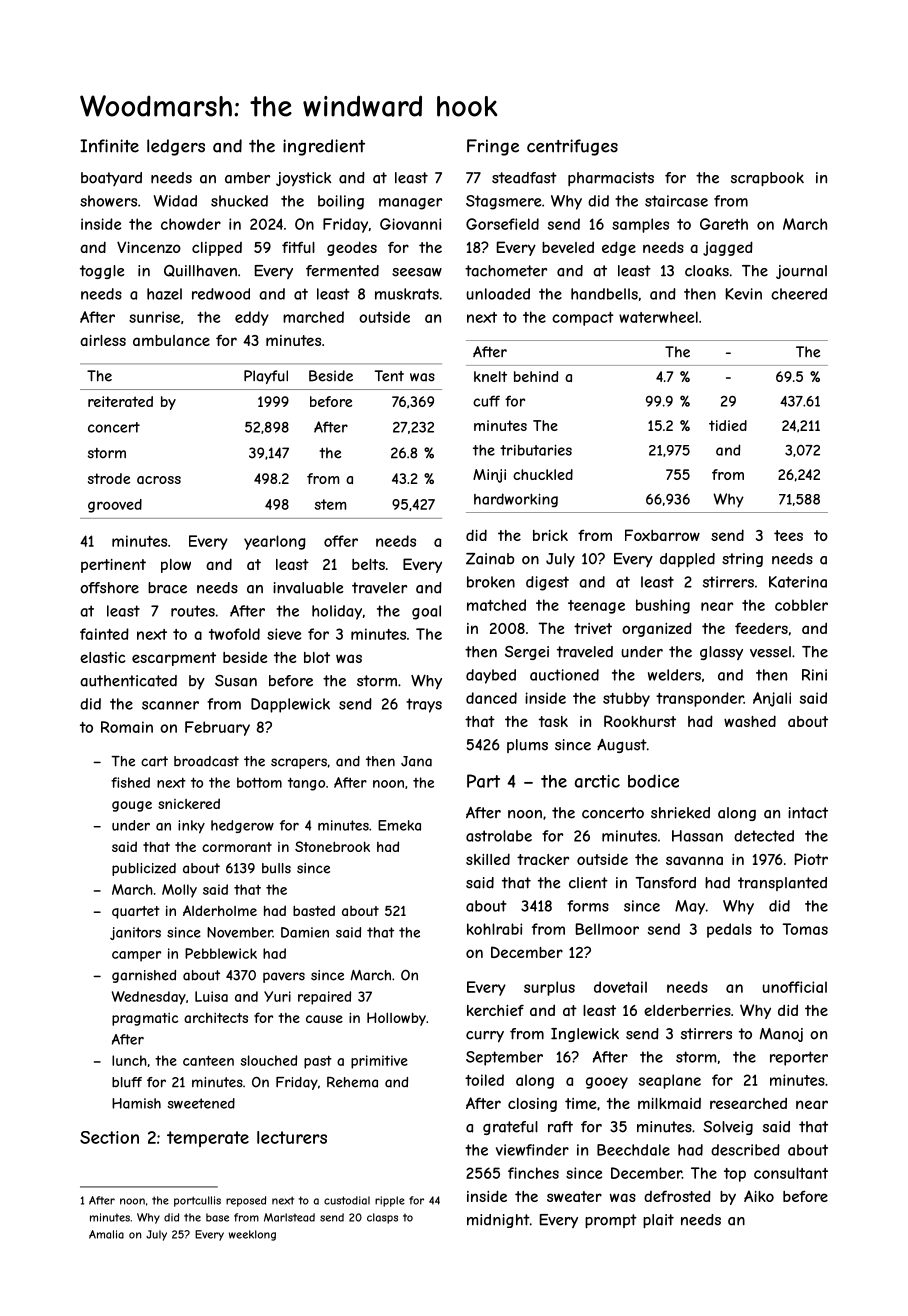 The width and height of the document is (908, 1316). I want to click on scrapbook, so click(767, 179).
